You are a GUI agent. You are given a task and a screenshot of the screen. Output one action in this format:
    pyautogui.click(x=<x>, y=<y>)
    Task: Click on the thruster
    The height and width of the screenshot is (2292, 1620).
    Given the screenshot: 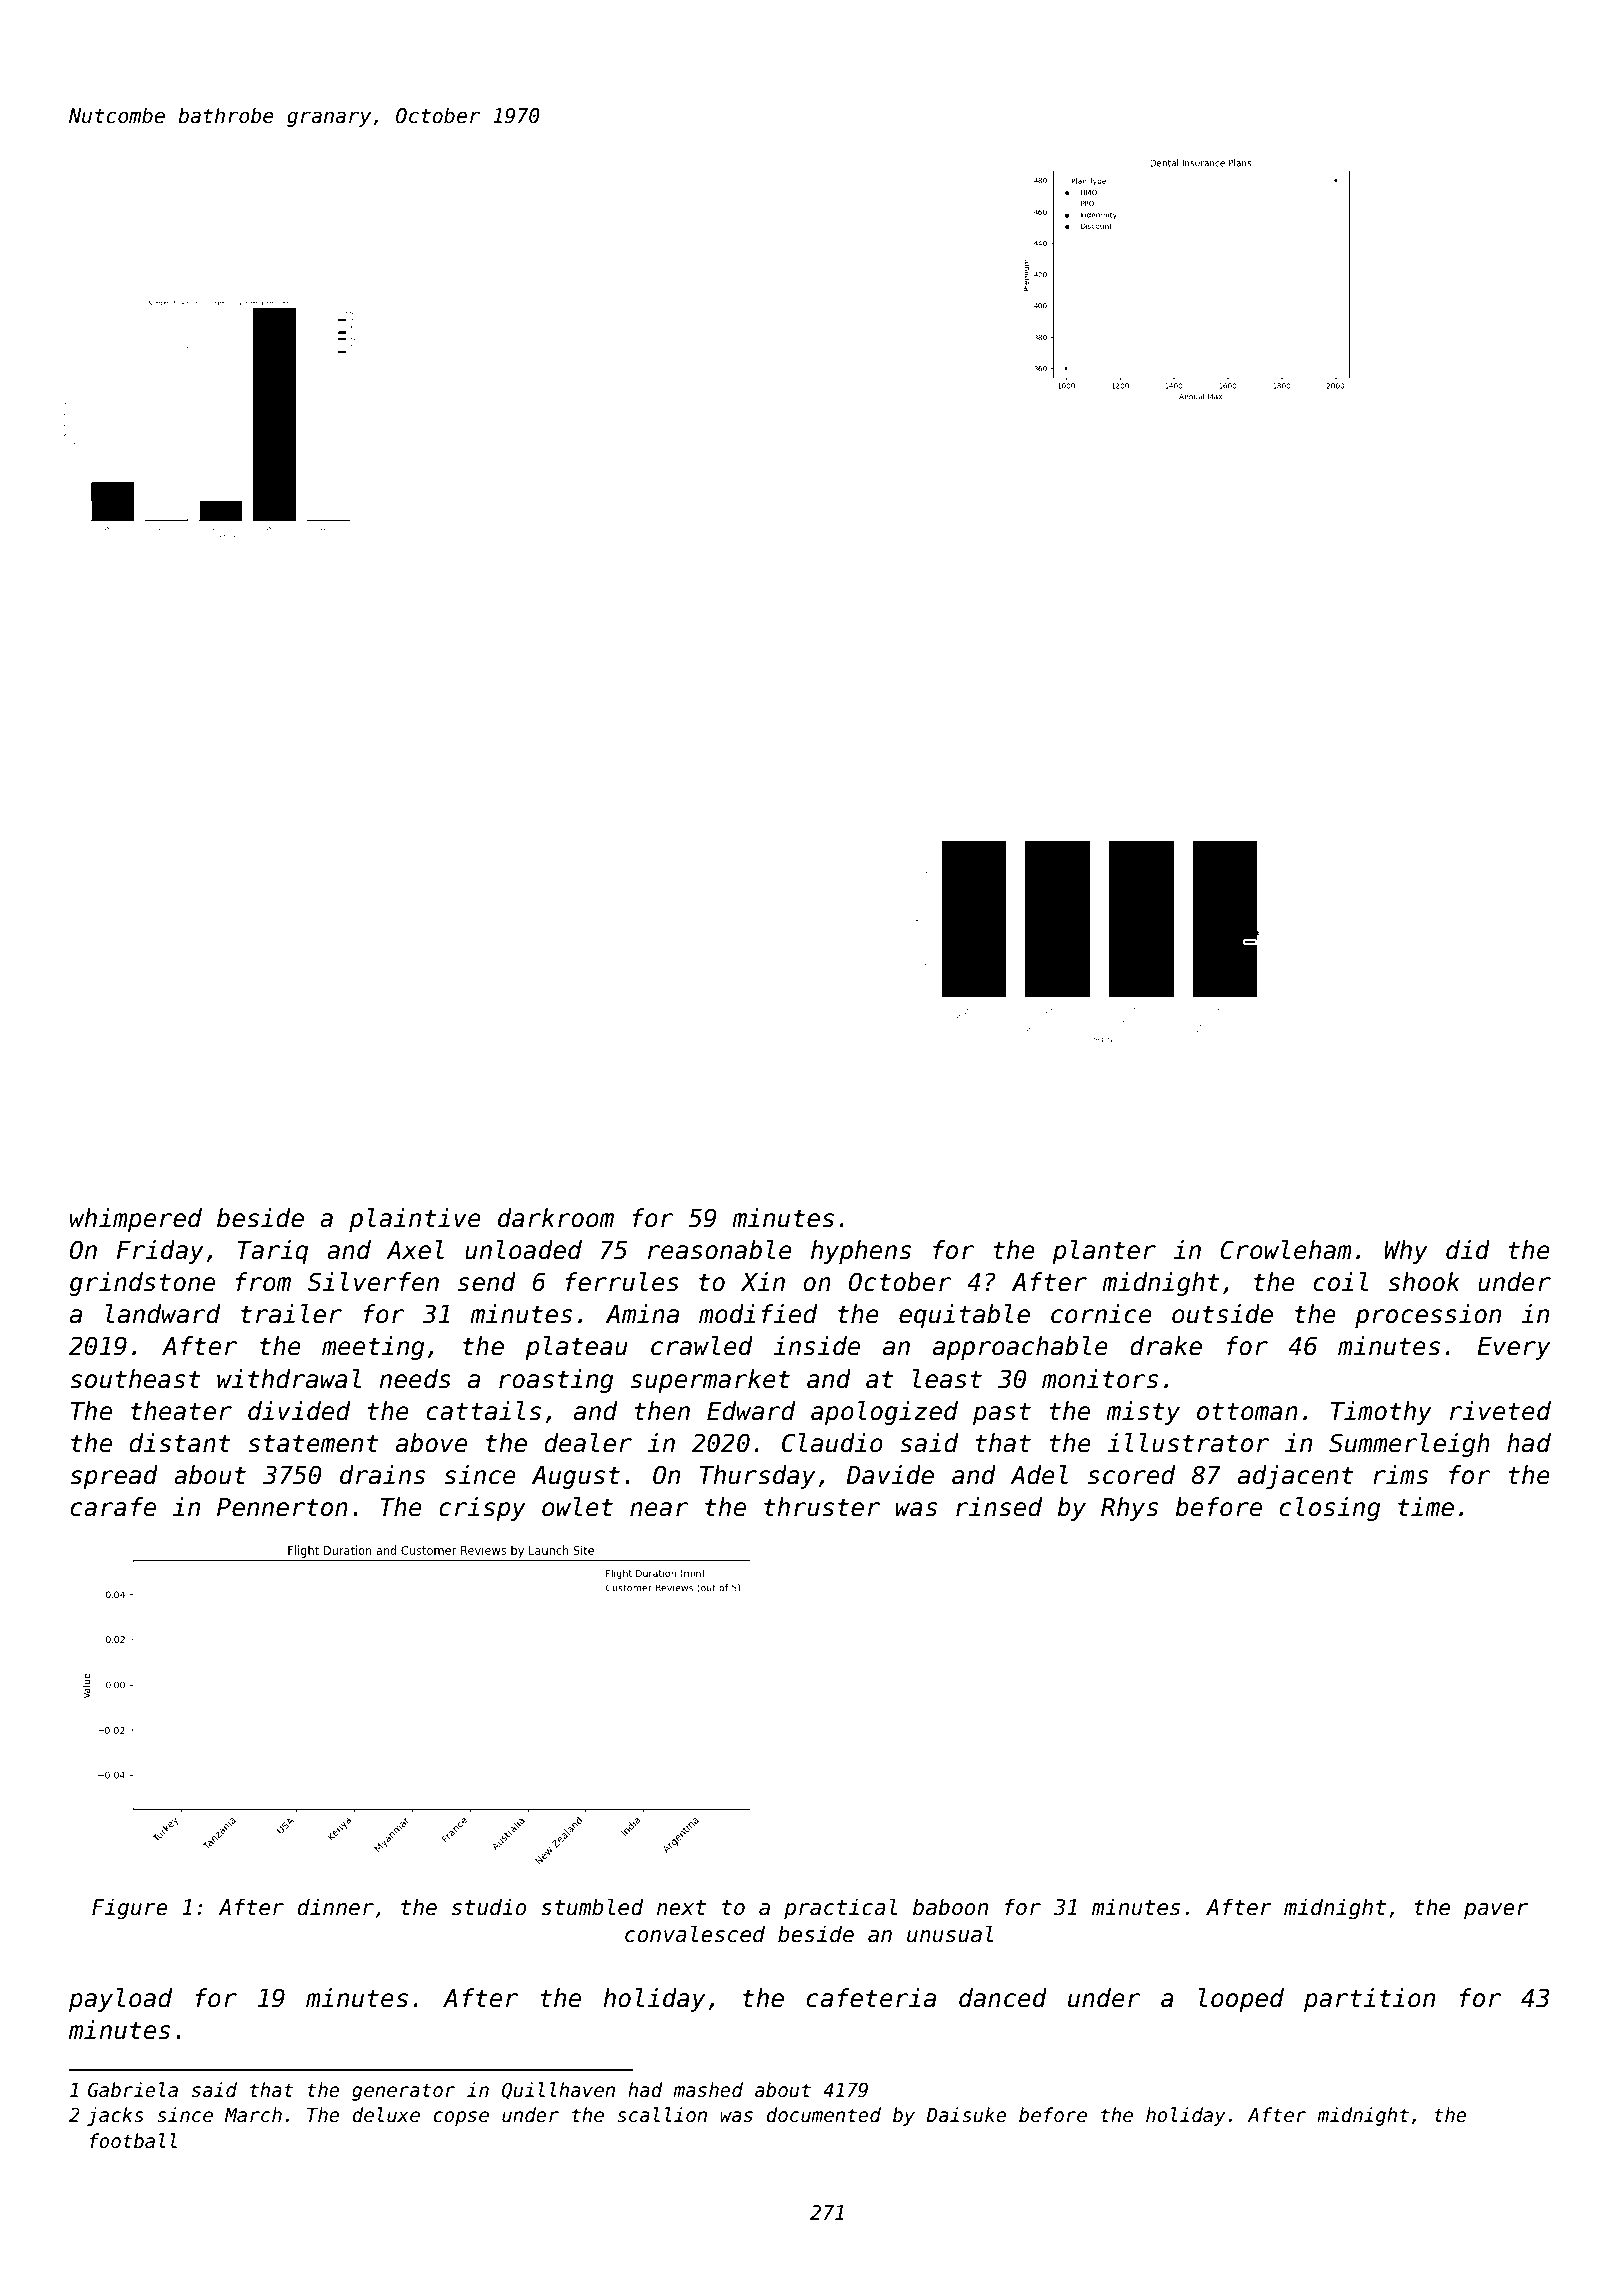 What is the action you would take?
    pyautogui.click(x=822, y=1507)
